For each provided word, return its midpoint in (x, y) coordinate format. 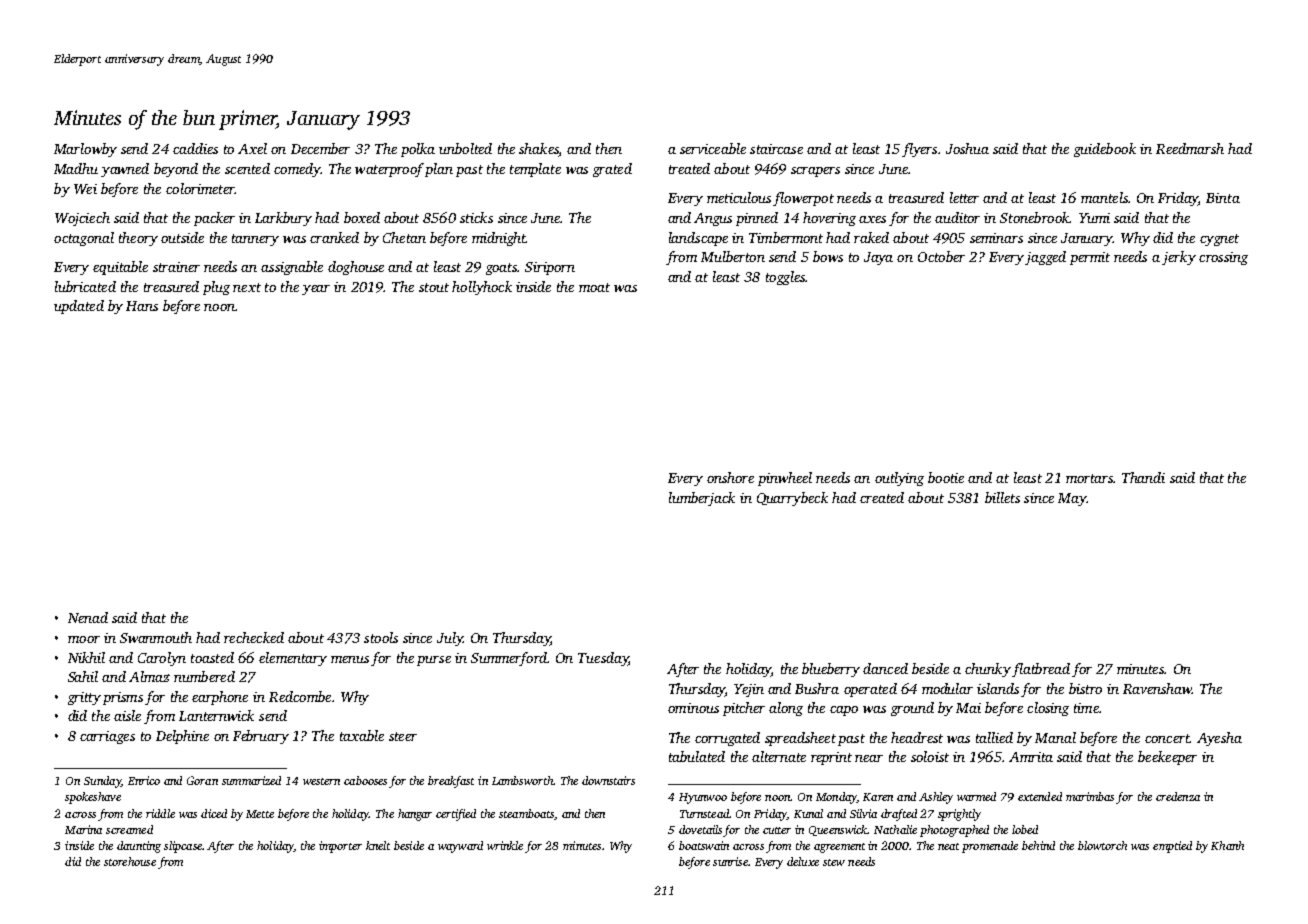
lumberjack (702, 499)
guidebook (1105, 150)
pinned (757, 219)
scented (247, 168)
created (882, 497)
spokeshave (93, 798)
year (316, 290)
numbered (204, 676)
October (941, 256)
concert (1167, 738)
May (1072, 499)
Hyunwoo (703, 798)
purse (434, 661)
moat (594, 287)
